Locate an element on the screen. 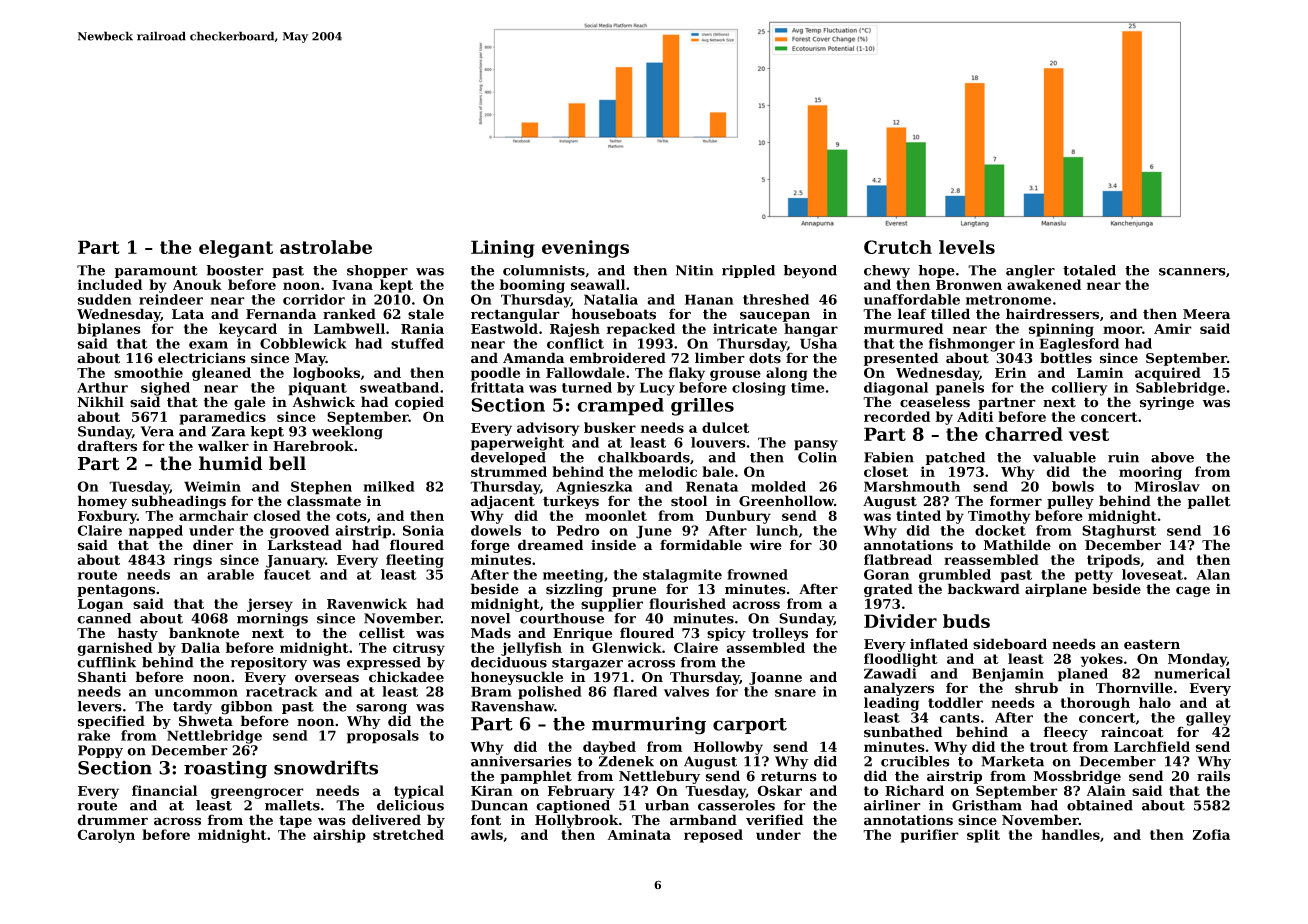 This screenshot has height=924, width=1308. frowned is located at coordinates (757, 574).
